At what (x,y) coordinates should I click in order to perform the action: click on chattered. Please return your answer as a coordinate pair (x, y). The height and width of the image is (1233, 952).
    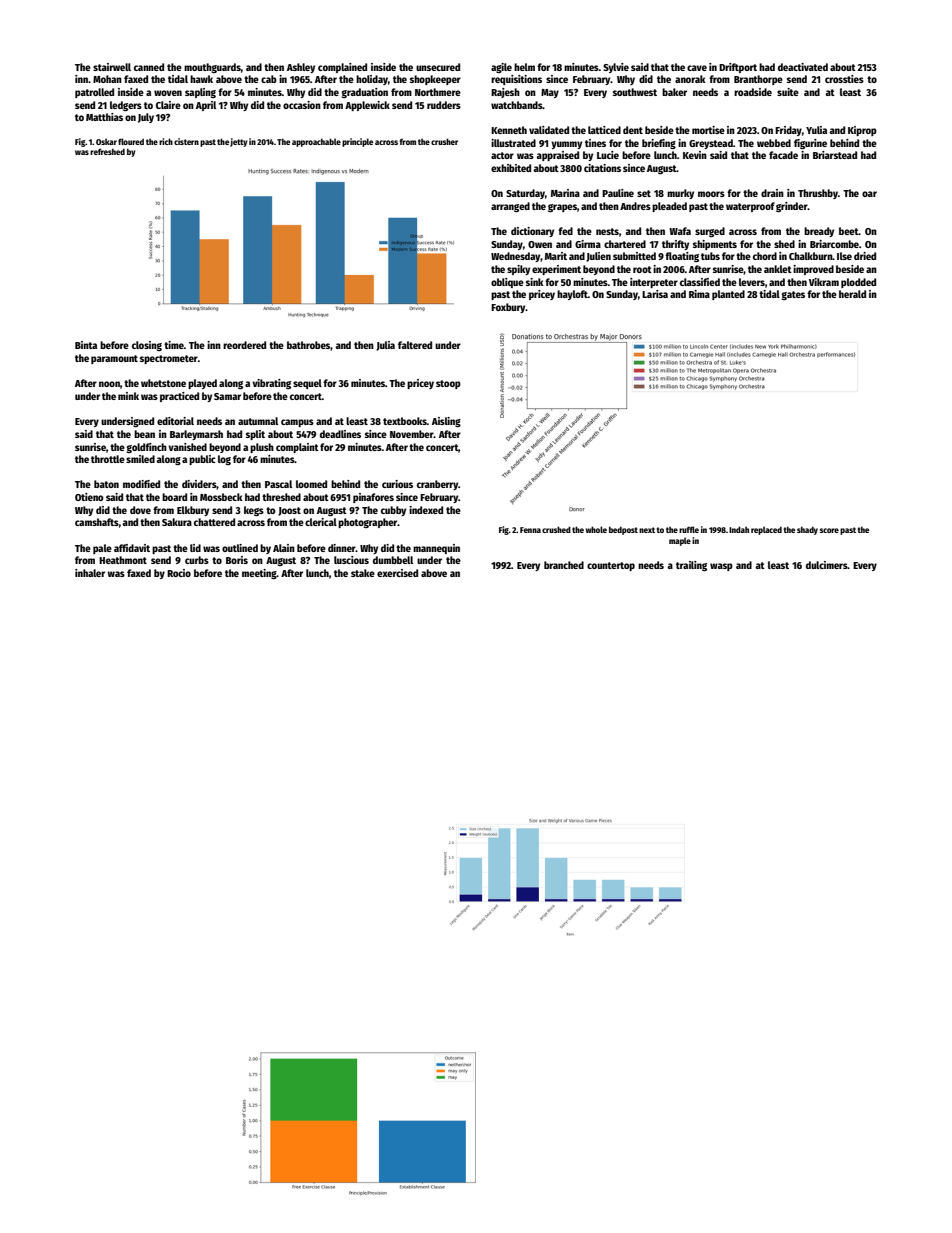
    Looking at the image, I should click on (214, 522).
